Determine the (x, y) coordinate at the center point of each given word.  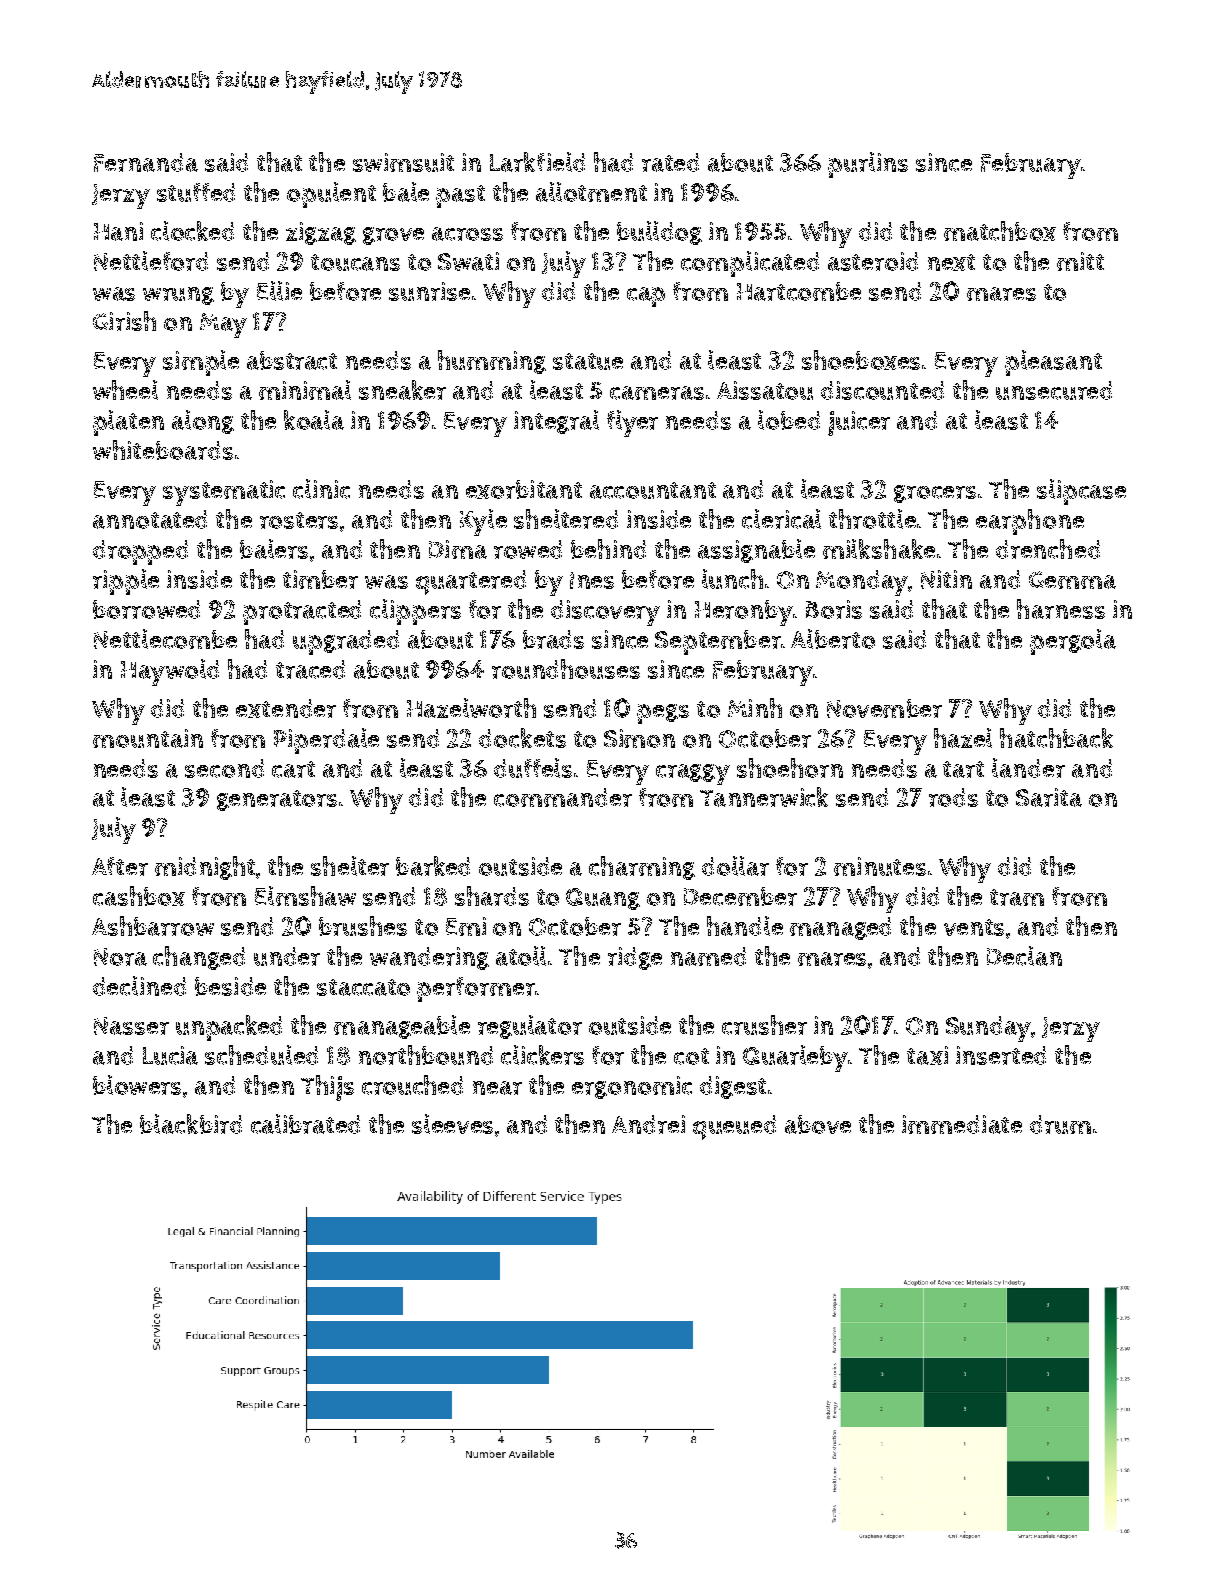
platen (128, 423)
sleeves (452, 1124)
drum (1060, 1124)
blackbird (191, 1124)
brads (553, 639)
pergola (1073, 642)
